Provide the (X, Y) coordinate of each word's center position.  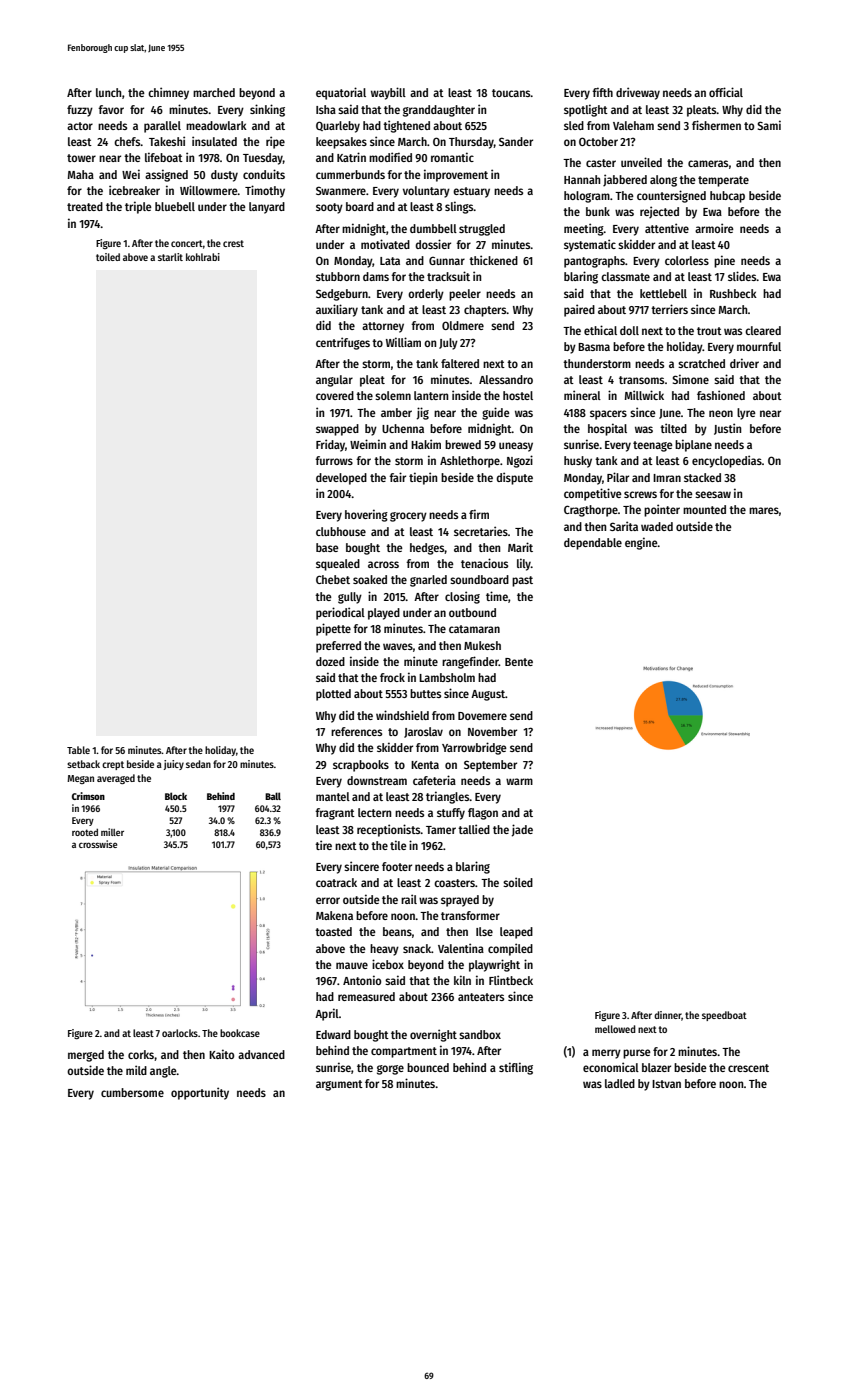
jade (522, 830)
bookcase (240, 1033)
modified (390, 157)
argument (339, 1085)
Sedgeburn (342, 295)
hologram (587, 197)
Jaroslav (423, 732)
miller (112, 832)
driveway (638, 93)
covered (335, 395)
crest (233, 243)
